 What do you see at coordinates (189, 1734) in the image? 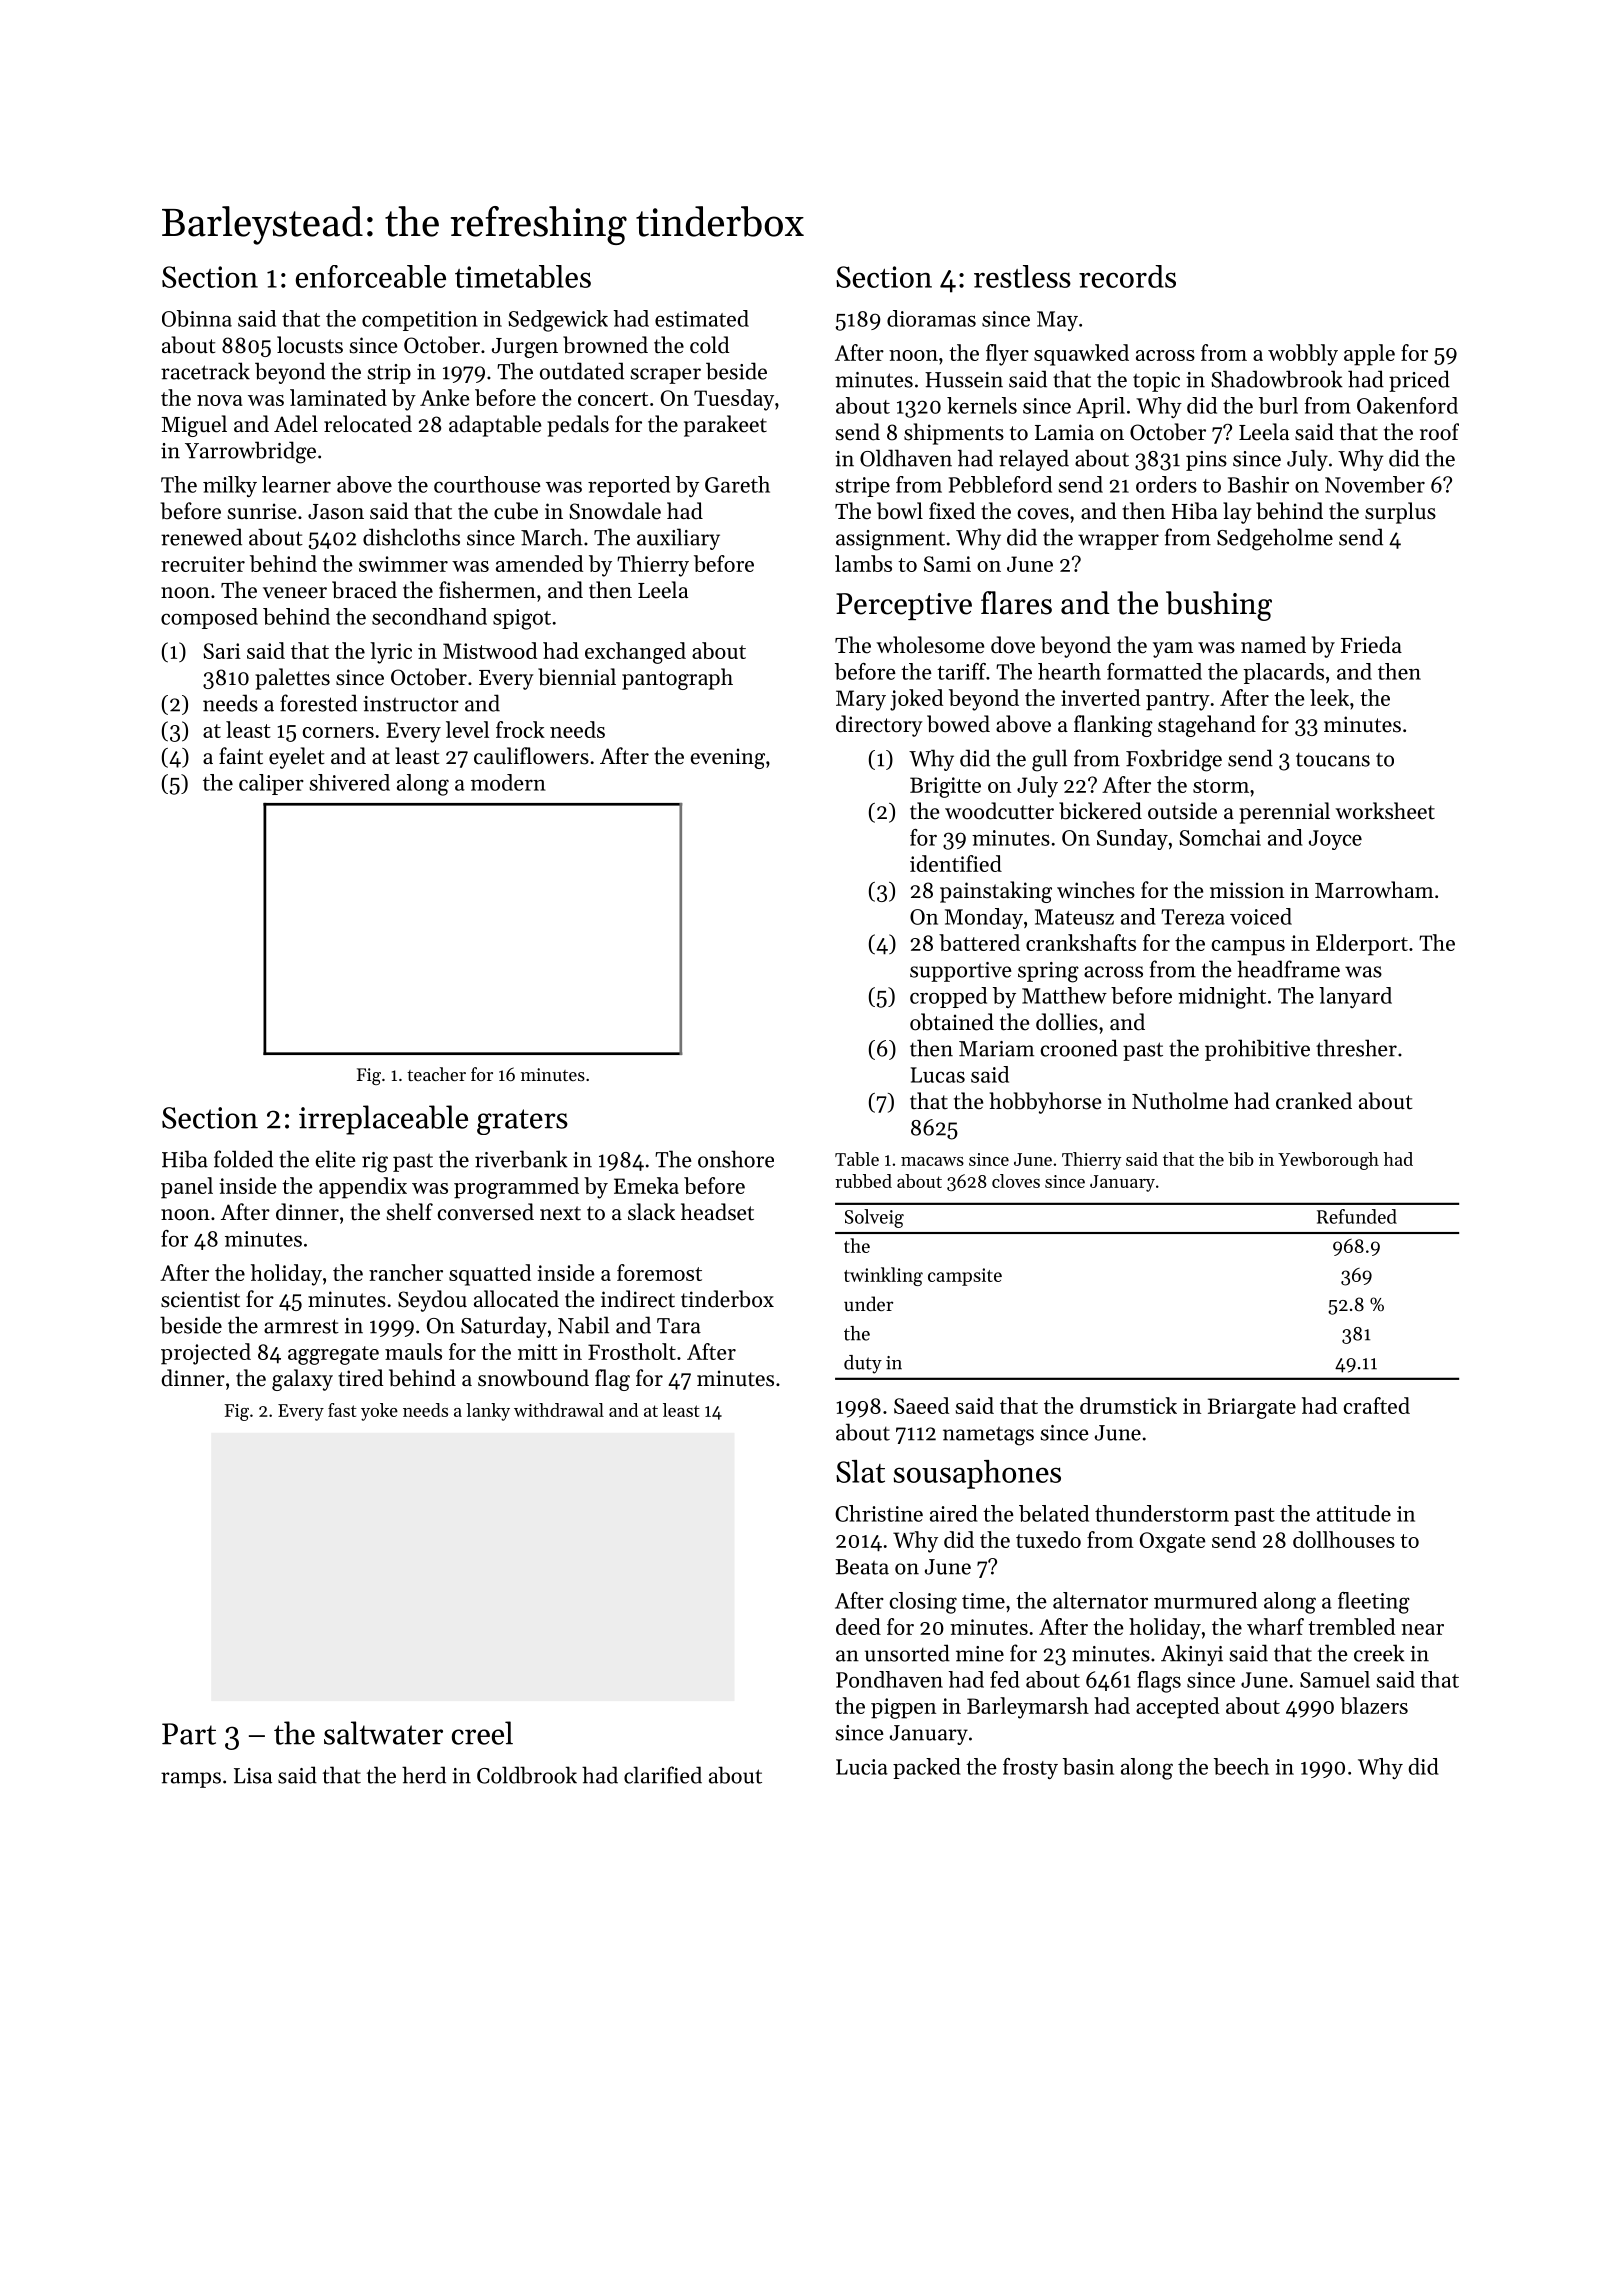
I see `Part` at bounding box center [189, 1734].
